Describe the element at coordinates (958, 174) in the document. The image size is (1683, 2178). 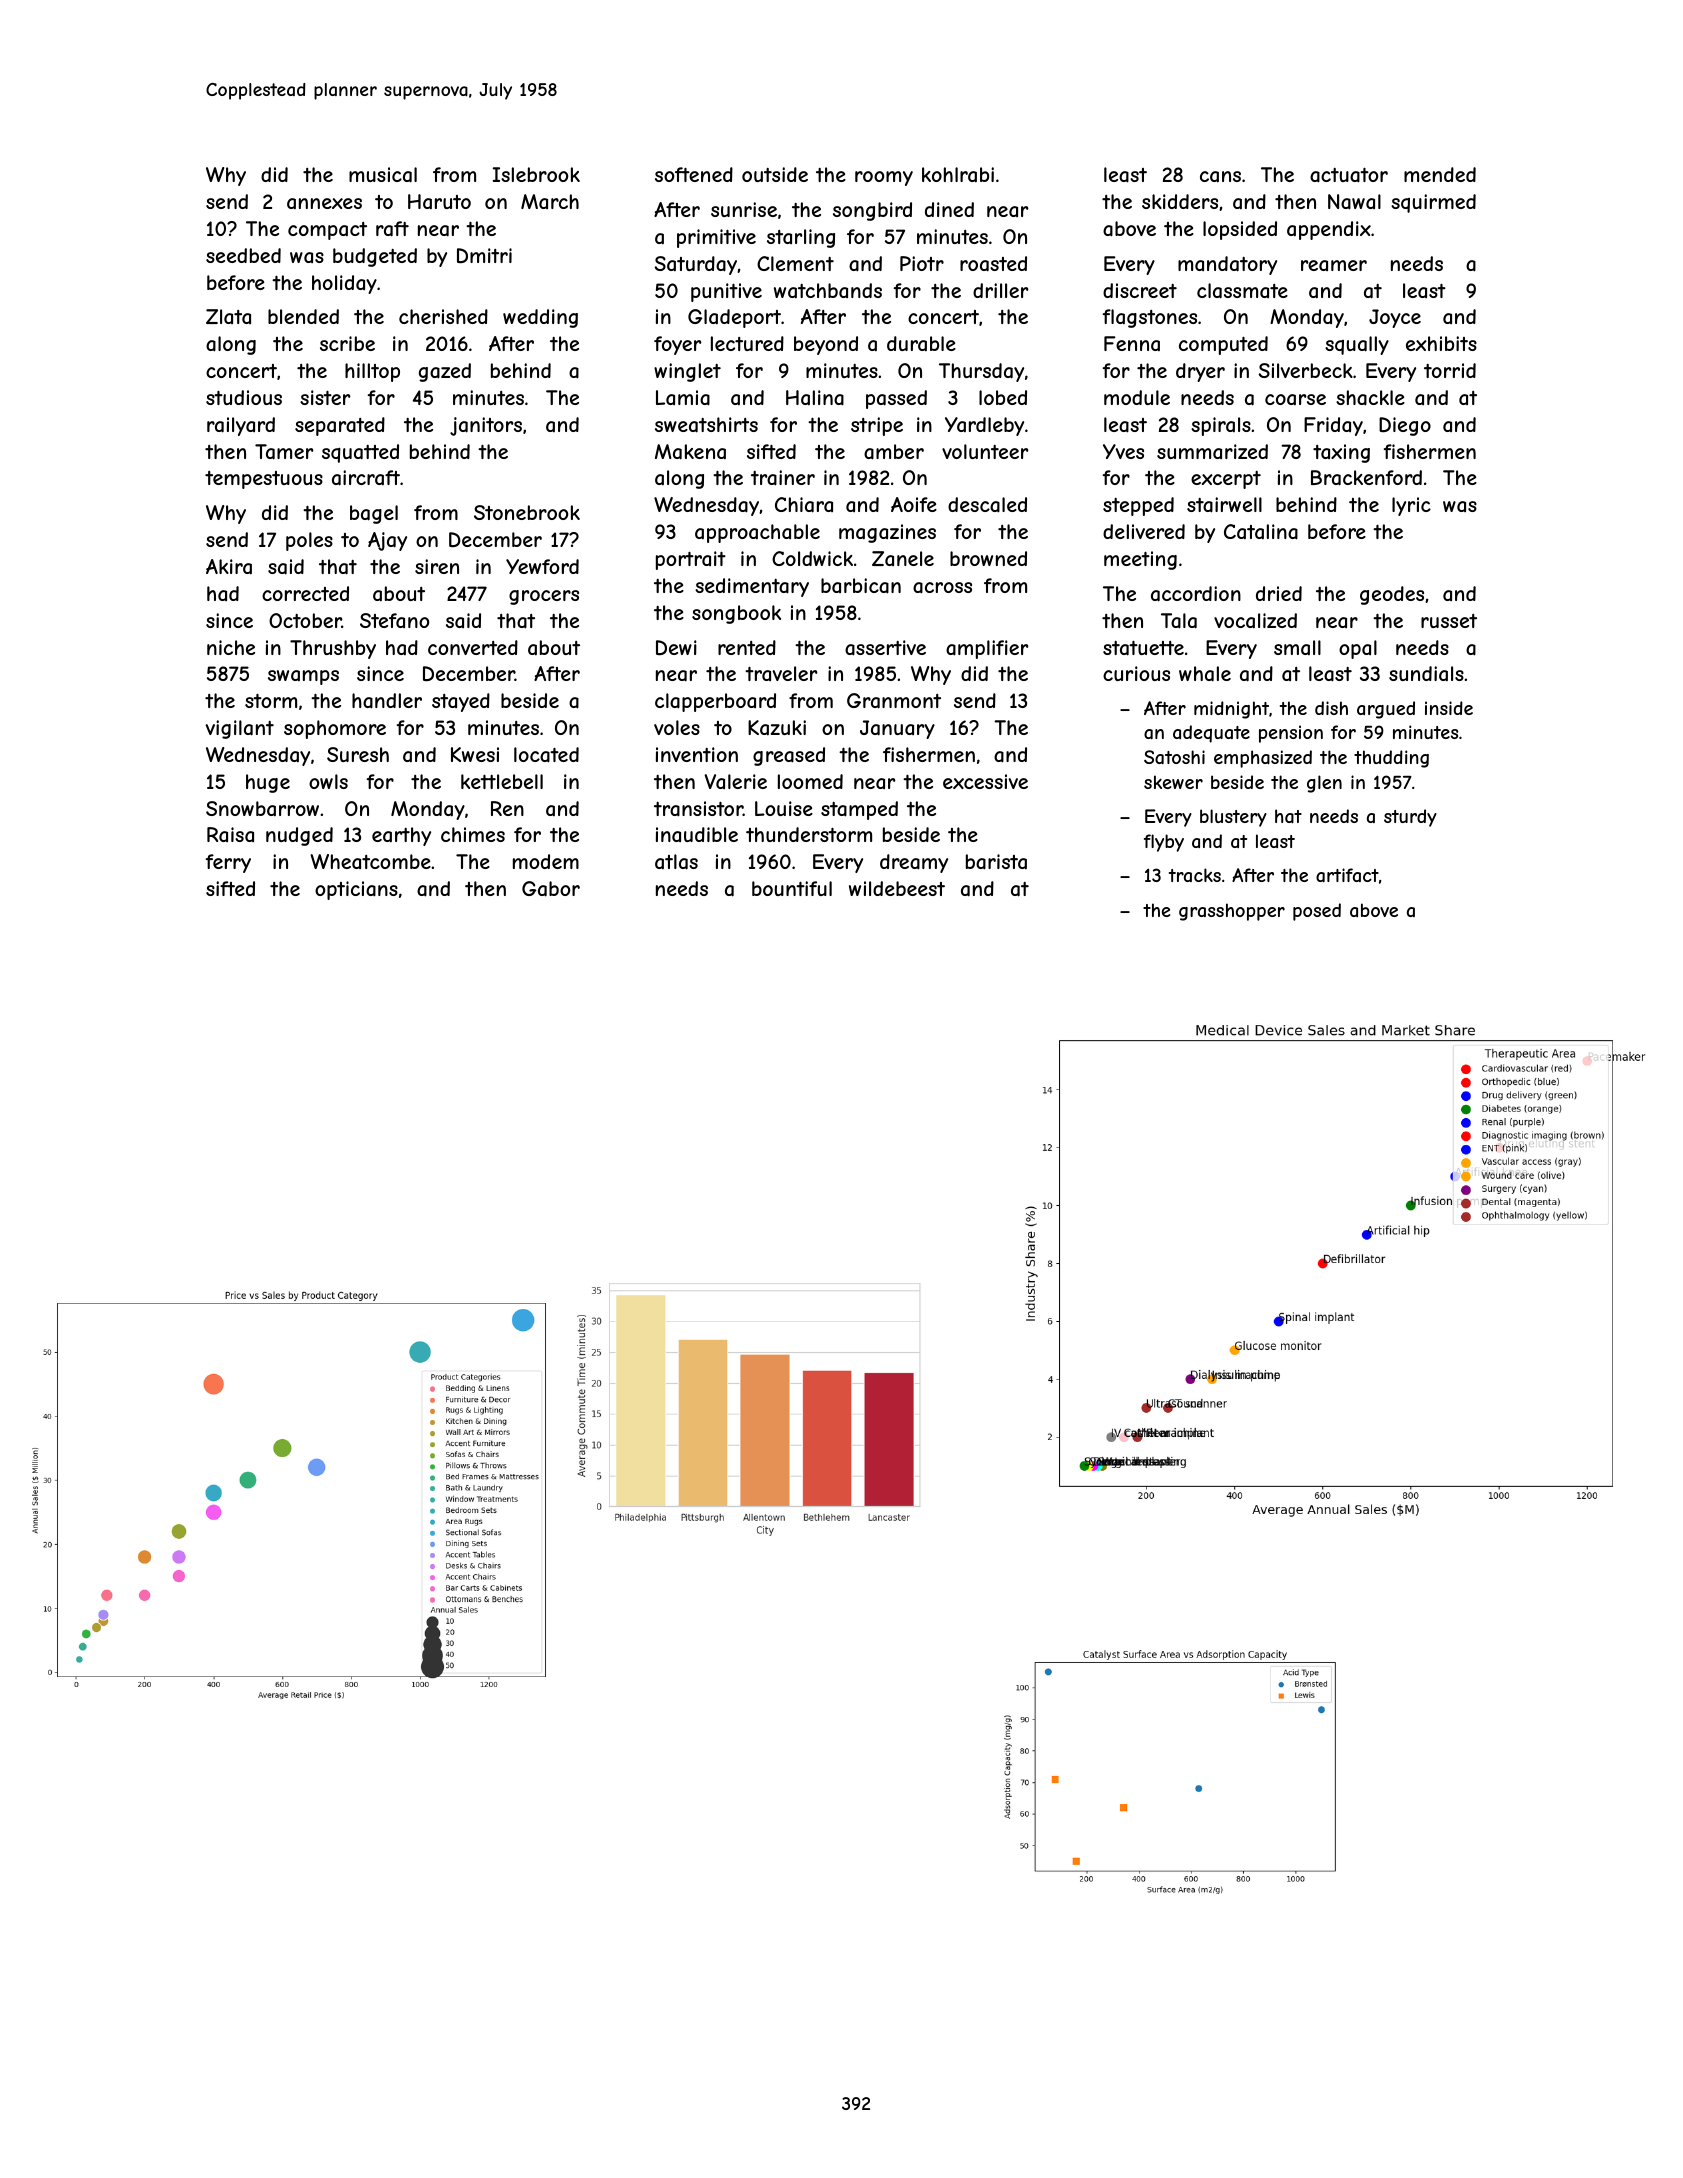
I see `kohlrabi` at that location.
